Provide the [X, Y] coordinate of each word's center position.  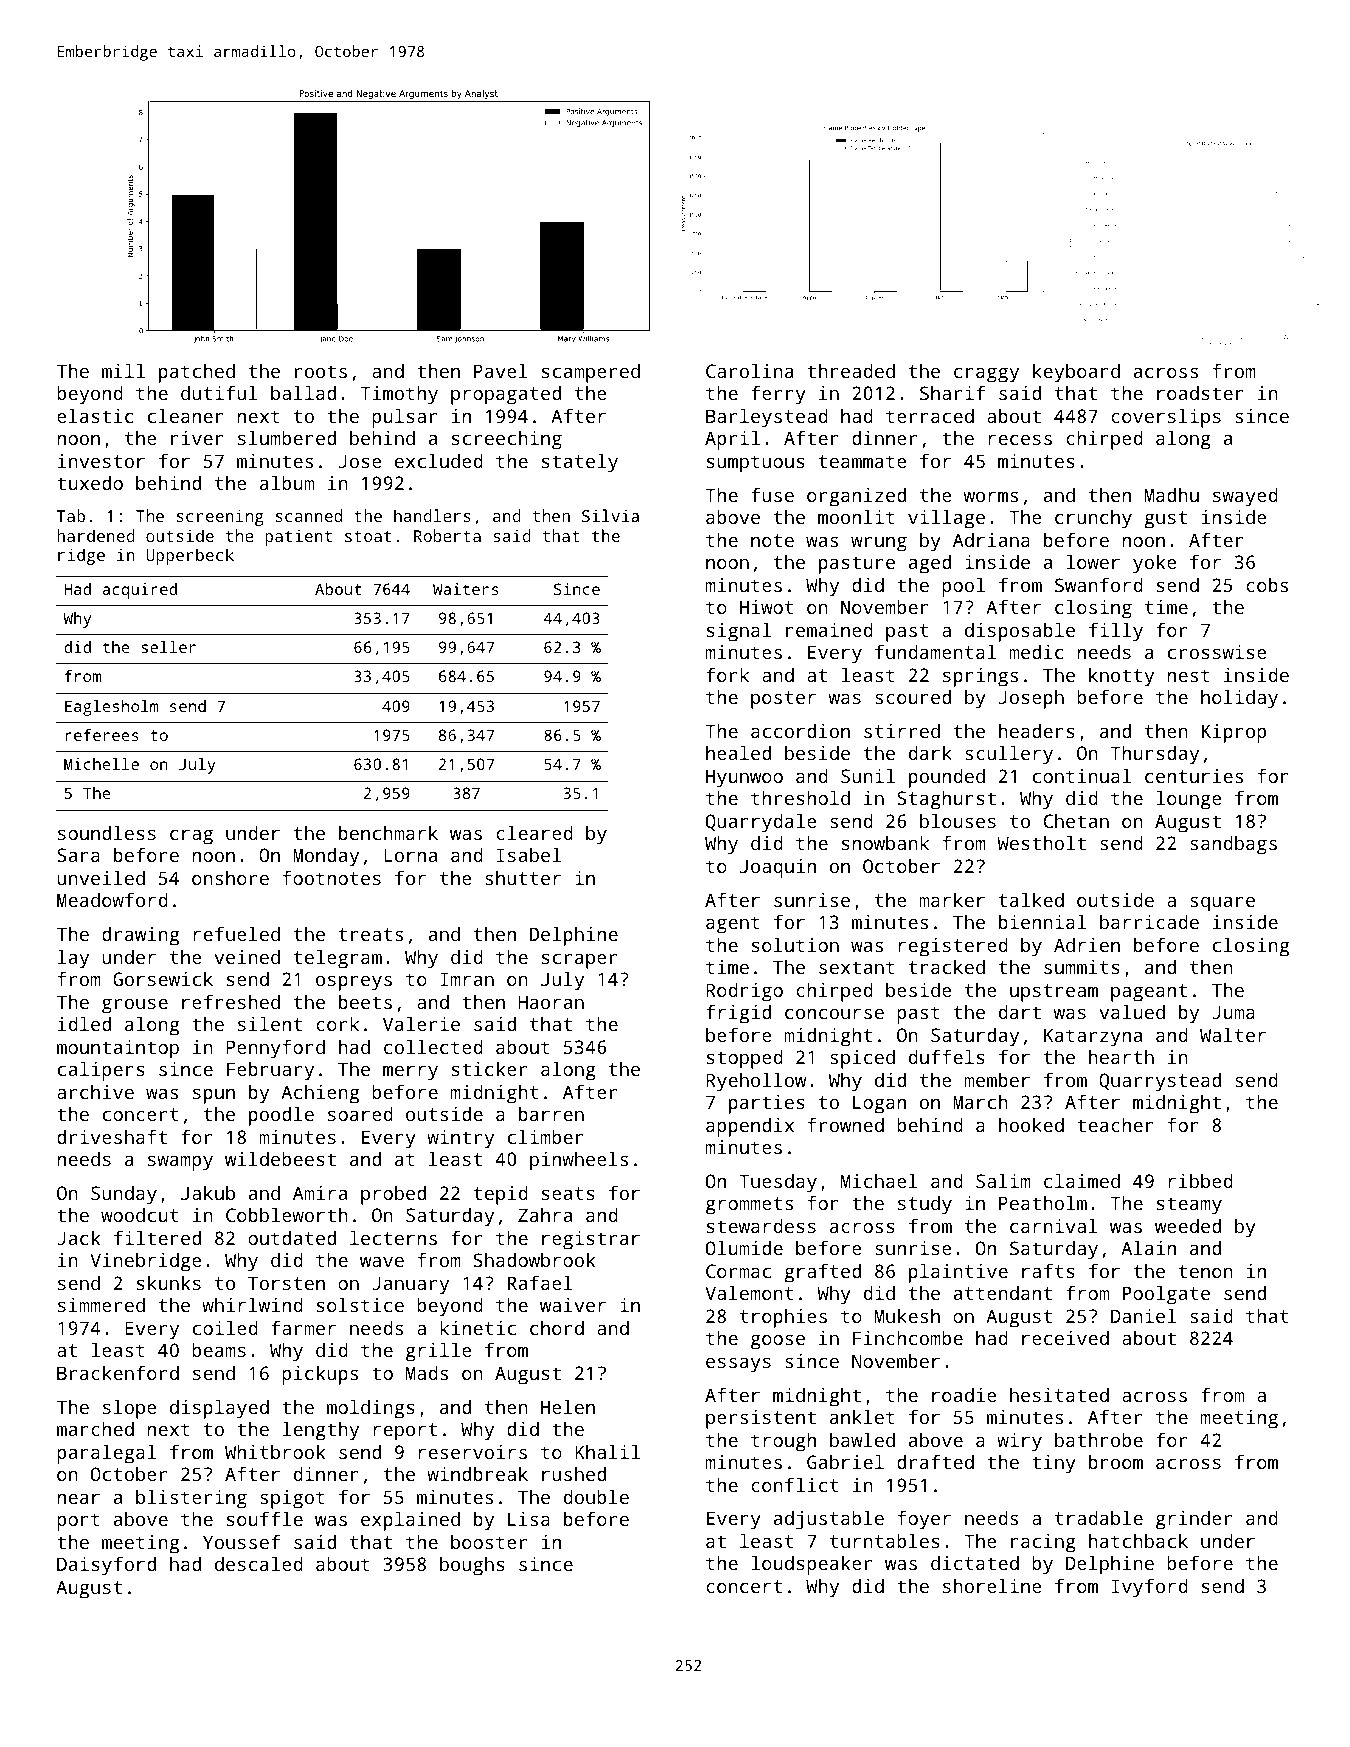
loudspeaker [811, 1565]
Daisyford [106, 1566]
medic [1036, 651]
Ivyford [1150, 1588]
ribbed [1200, 1180]
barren [551, 1113]
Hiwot [766, 607]
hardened [96, 535]
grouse [135, 1006]
